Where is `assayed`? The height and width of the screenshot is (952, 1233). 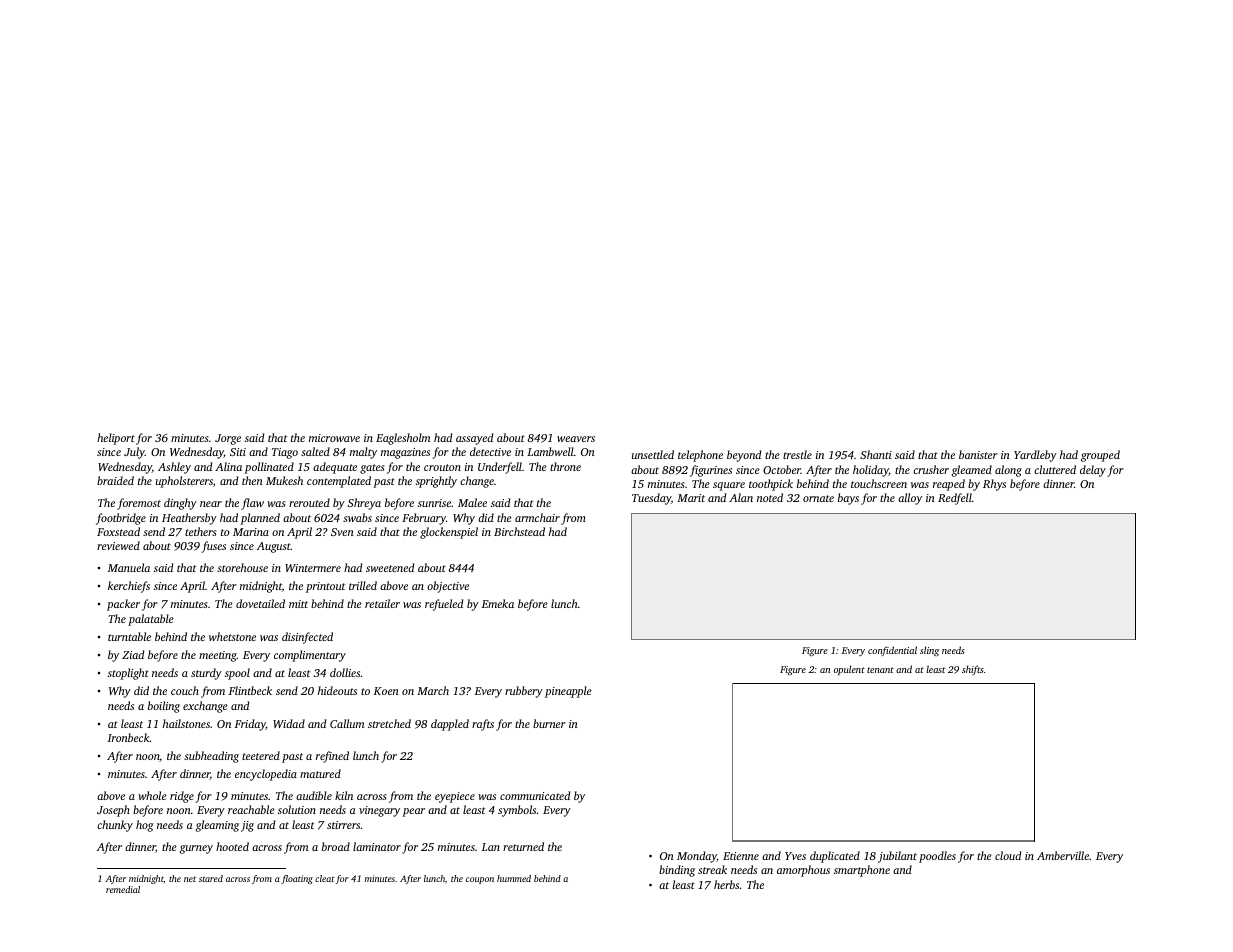 assayed is located at coordinates (474, 439).
